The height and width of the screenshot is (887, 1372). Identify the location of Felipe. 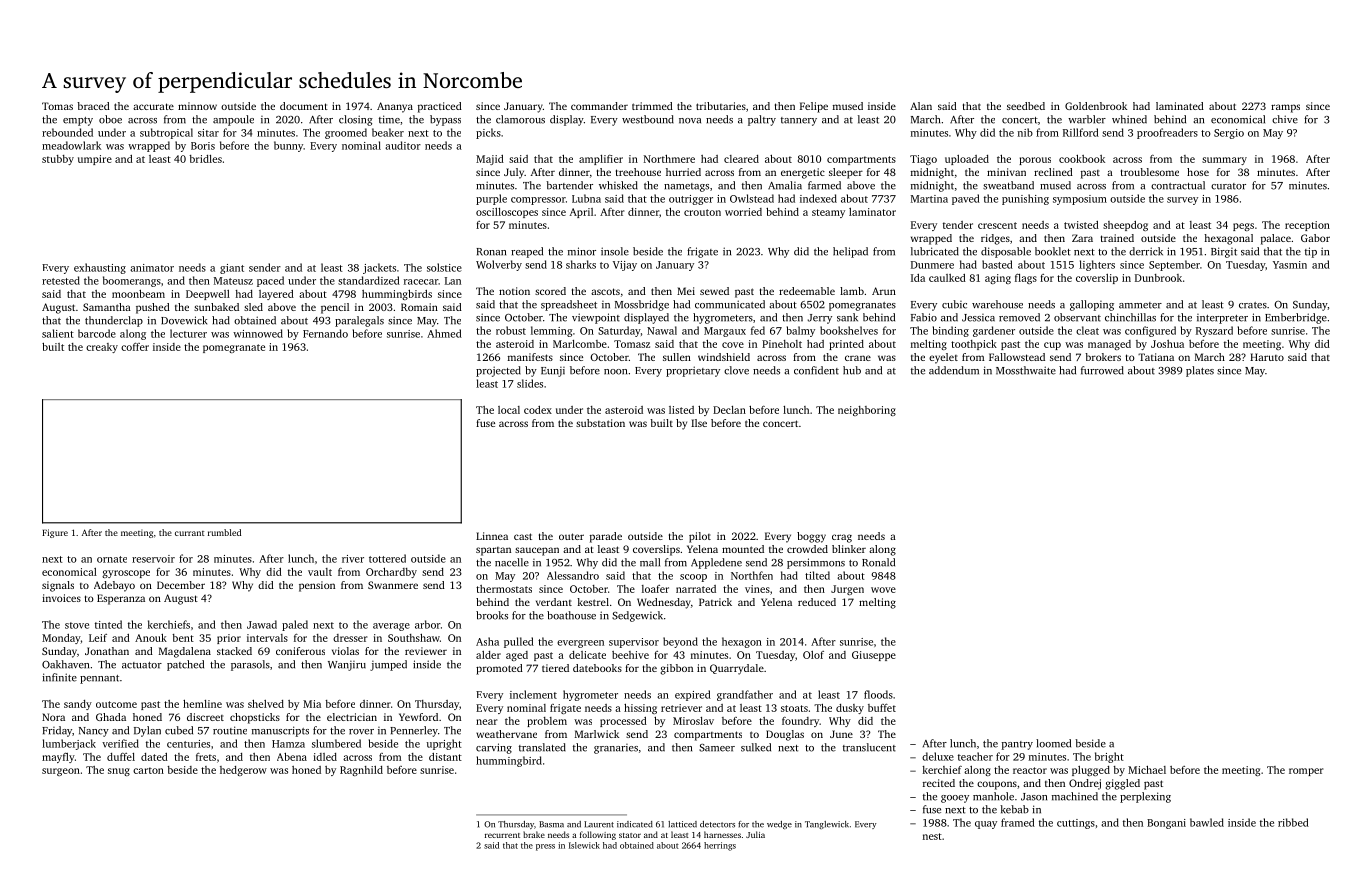
(814, 107).
